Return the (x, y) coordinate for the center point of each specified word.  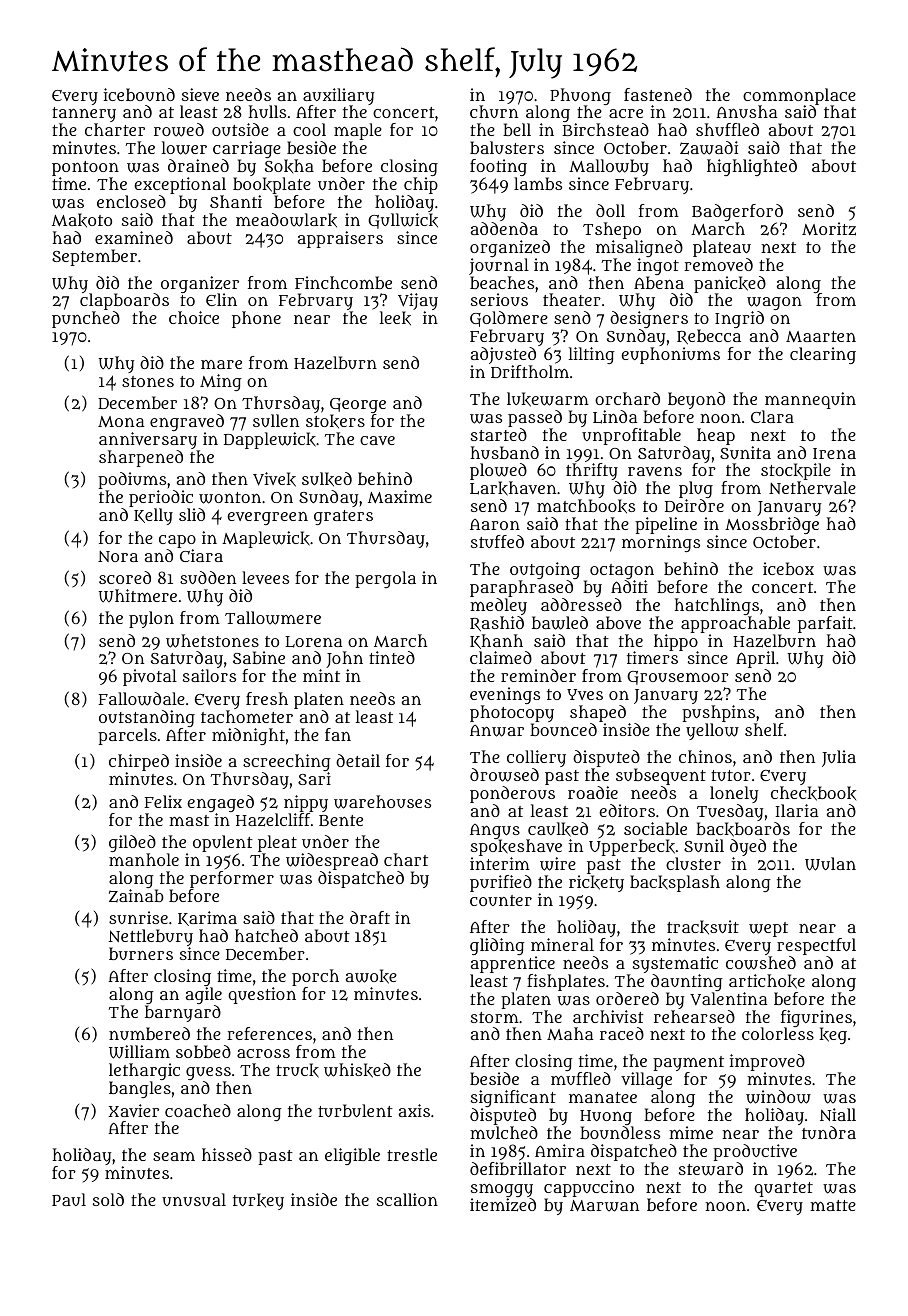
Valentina (728, 998)
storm (495, 1017)
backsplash (675, 883)
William (139, 1052)
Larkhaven (513, 489)
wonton (230, 498)
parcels (127, 736)
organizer (200, 285)
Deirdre (694, 505)
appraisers (340, 239)
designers (649, 319)
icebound (139, 94)
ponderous (512, 794)
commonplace (799, 96)
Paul (69, 1199)
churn (494, 112)
